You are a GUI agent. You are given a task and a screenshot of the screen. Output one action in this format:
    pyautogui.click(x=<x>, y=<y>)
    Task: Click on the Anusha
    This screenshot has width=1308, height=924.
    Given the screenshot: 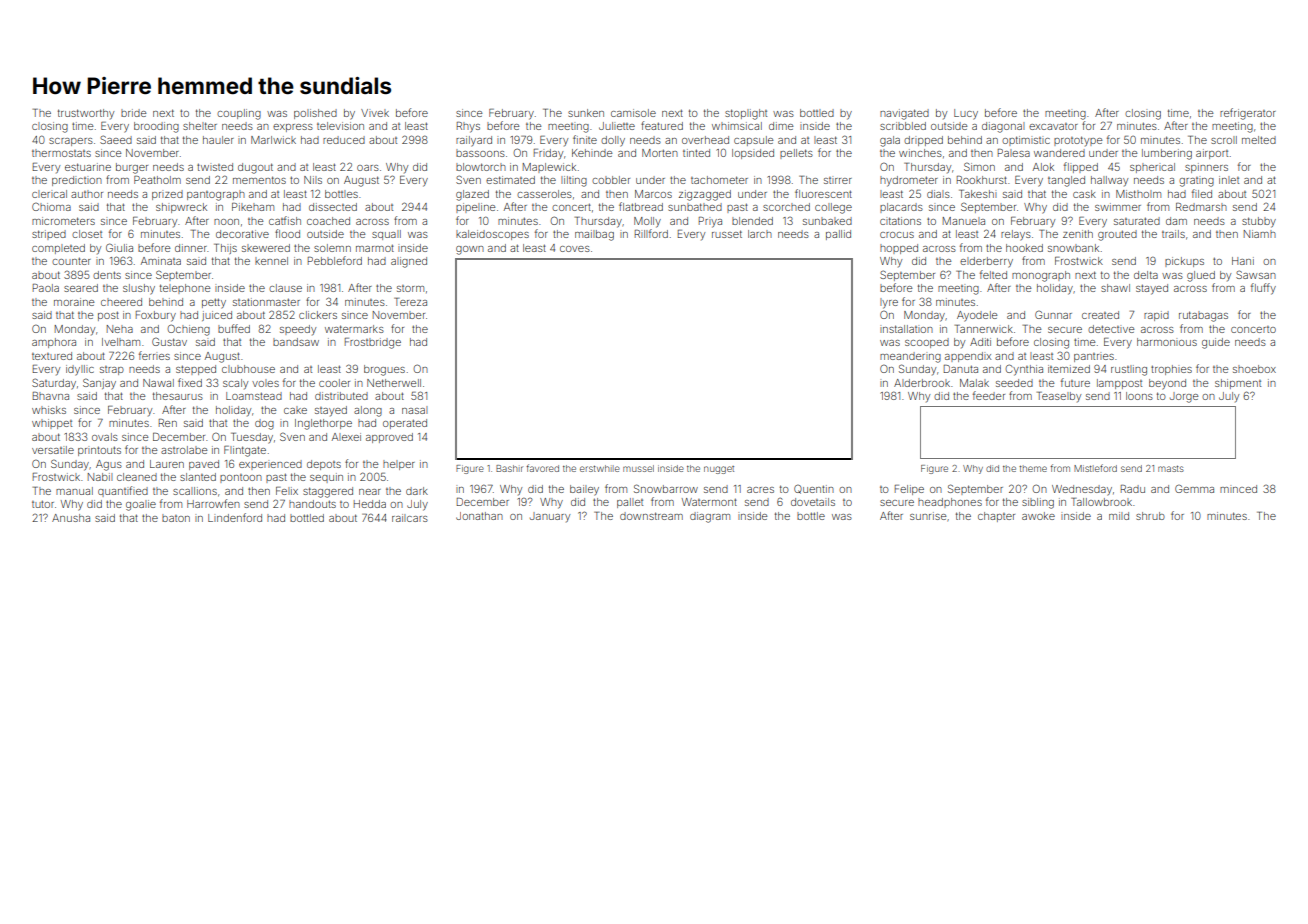 What is the action you would take?
    pyautogui.click(x=71, y=518)
